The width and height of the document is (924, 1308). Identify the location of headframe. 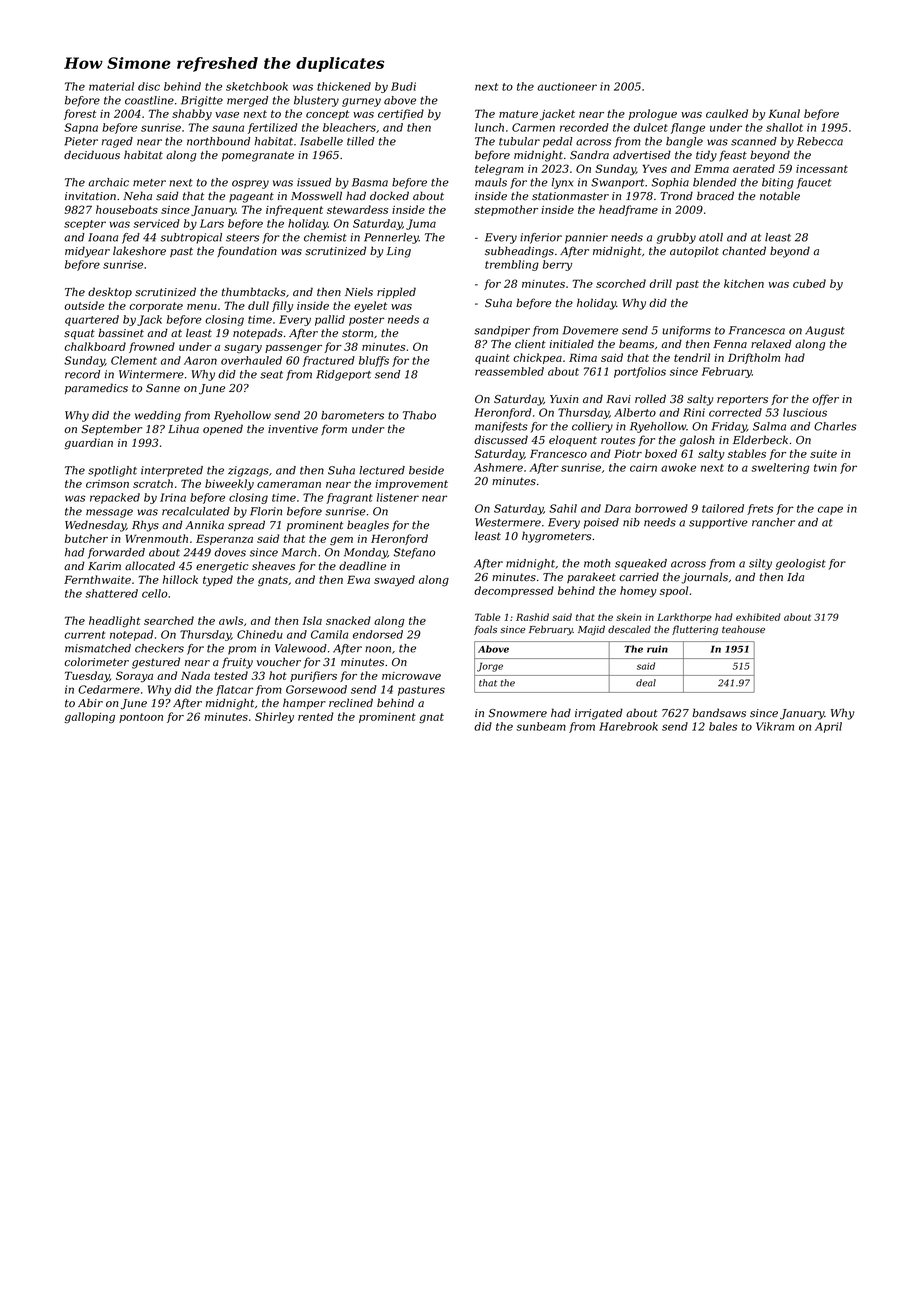
(628, 210).
